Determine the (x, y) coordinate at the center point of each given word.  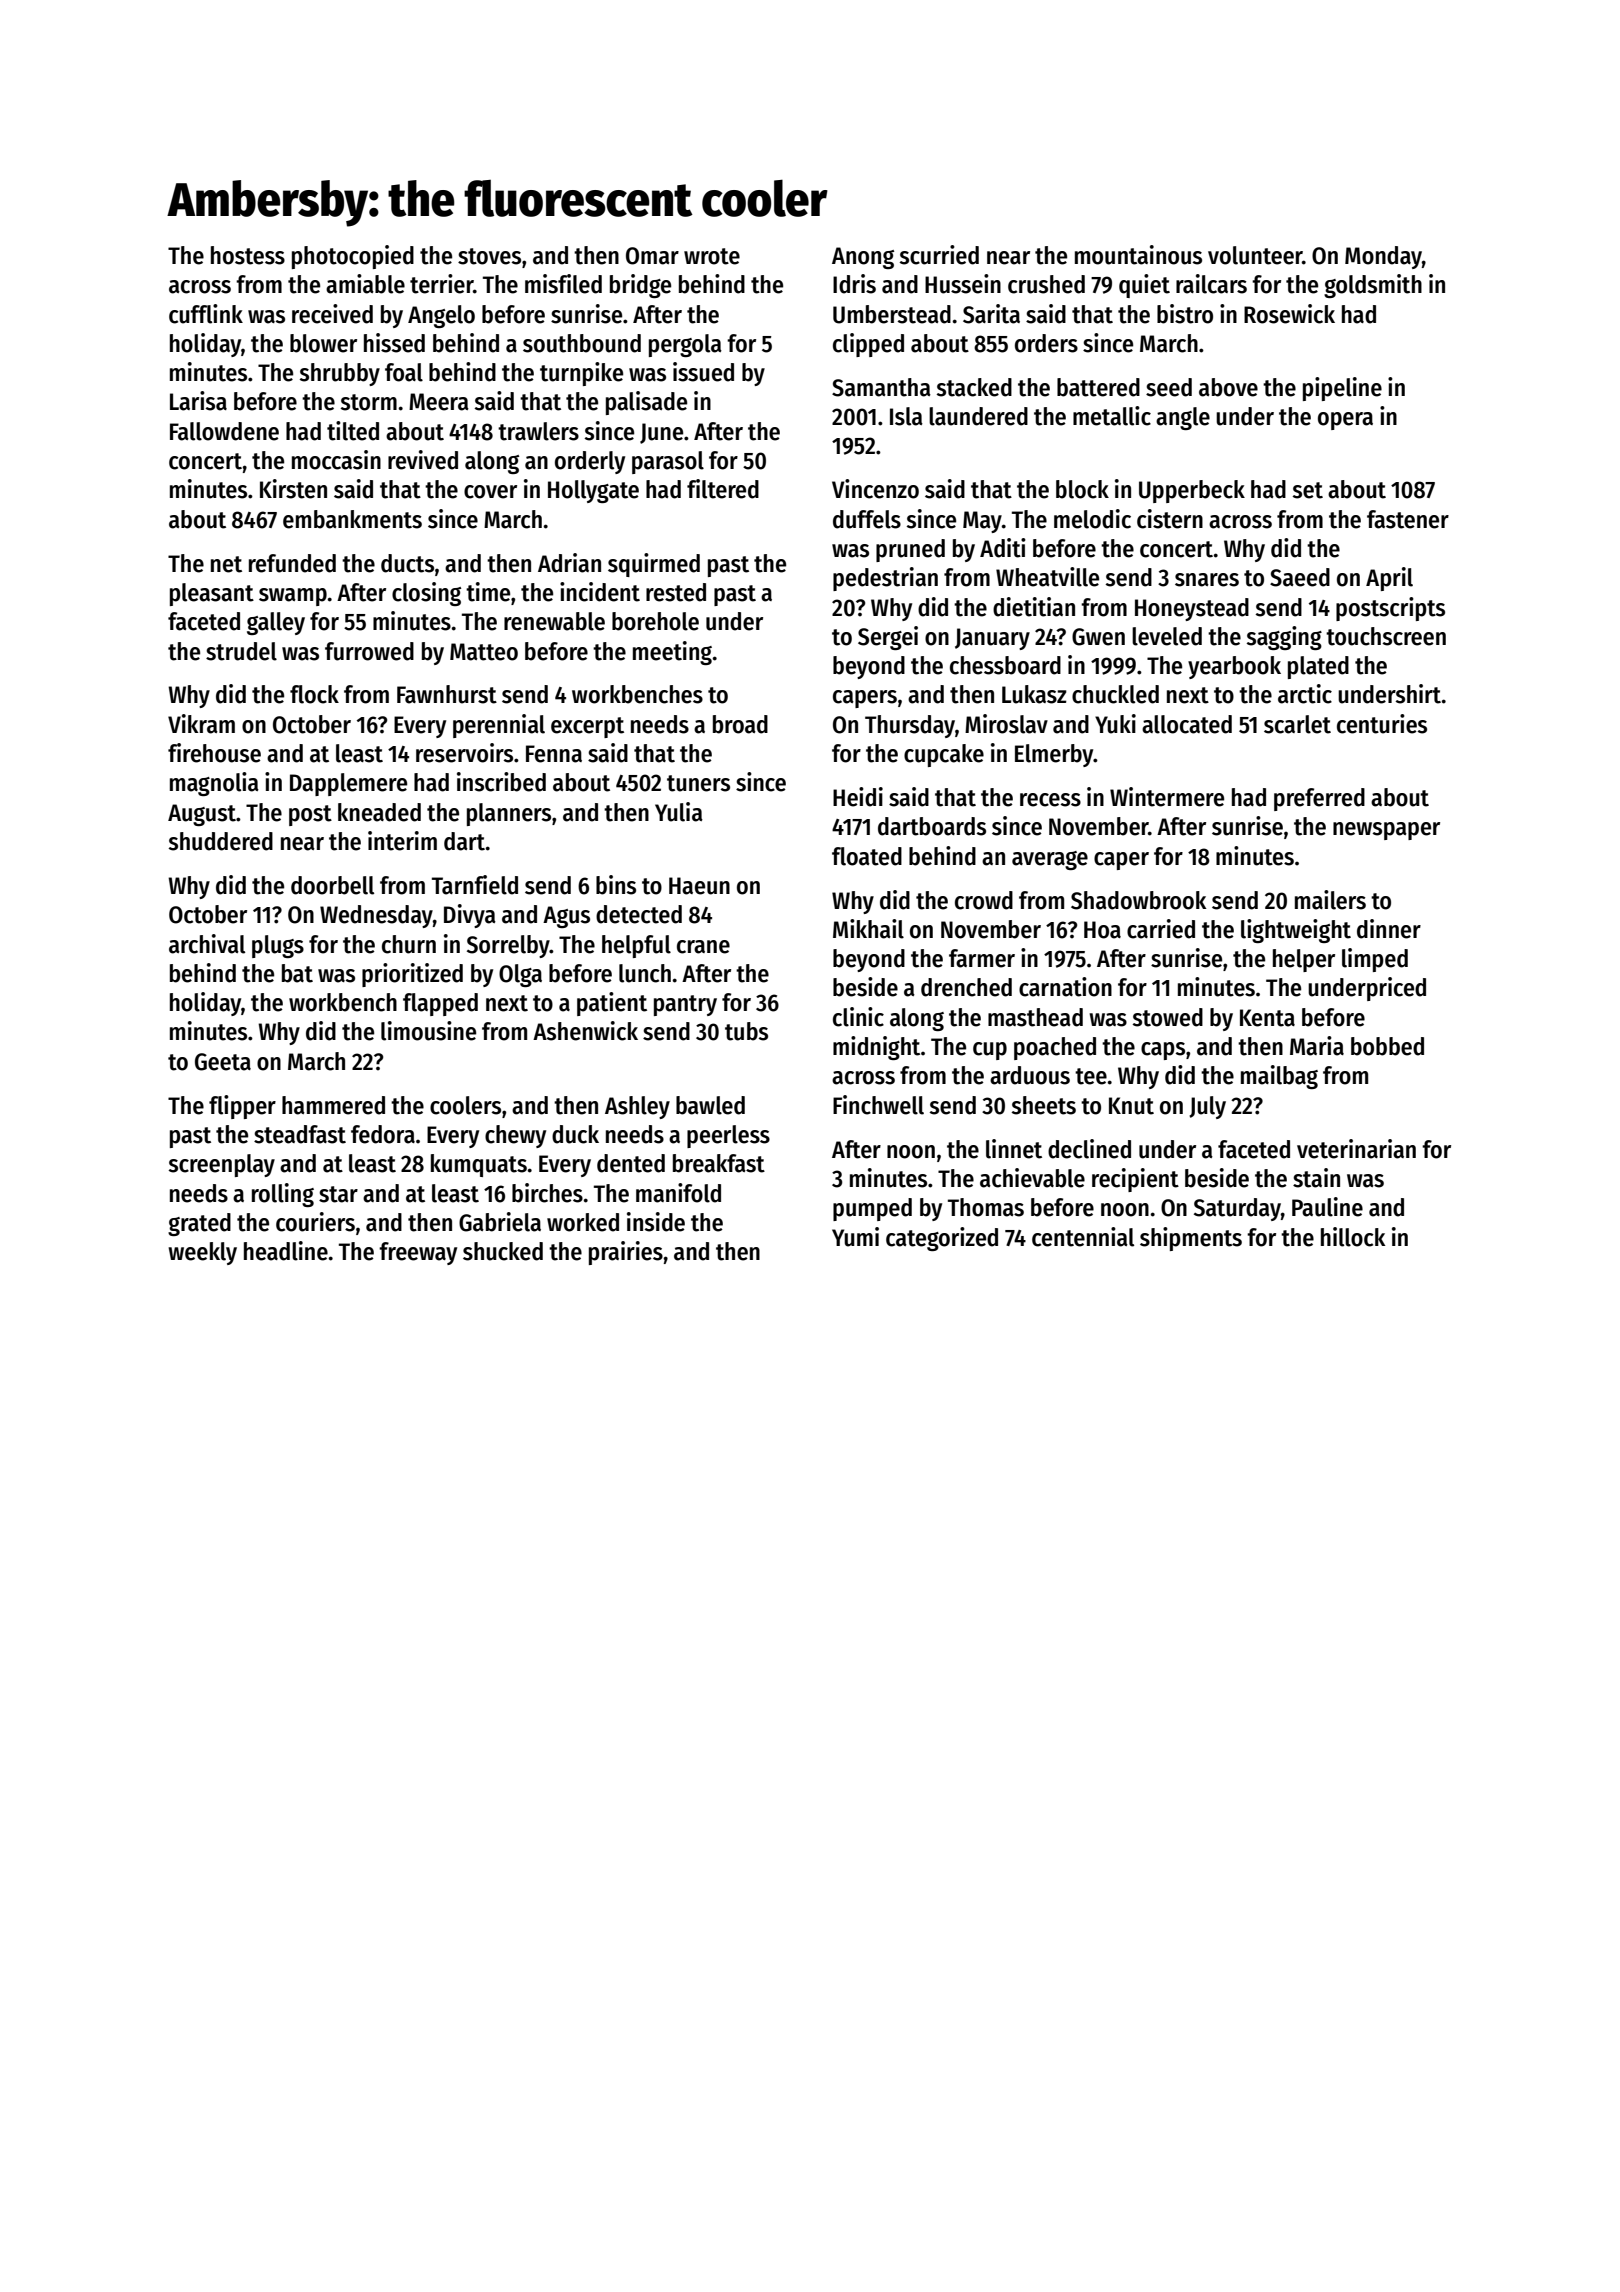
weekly (202, 1253)
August (202, 815)
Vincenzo (875, 489)
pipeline (1342, 389)
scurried (939, 255)
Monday (1383, 257)
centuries (1382, 724)
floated (867, 856)
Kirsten (293, 489)
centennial (1083, 1237)
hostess (248, 255)
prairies (626, 1253)
